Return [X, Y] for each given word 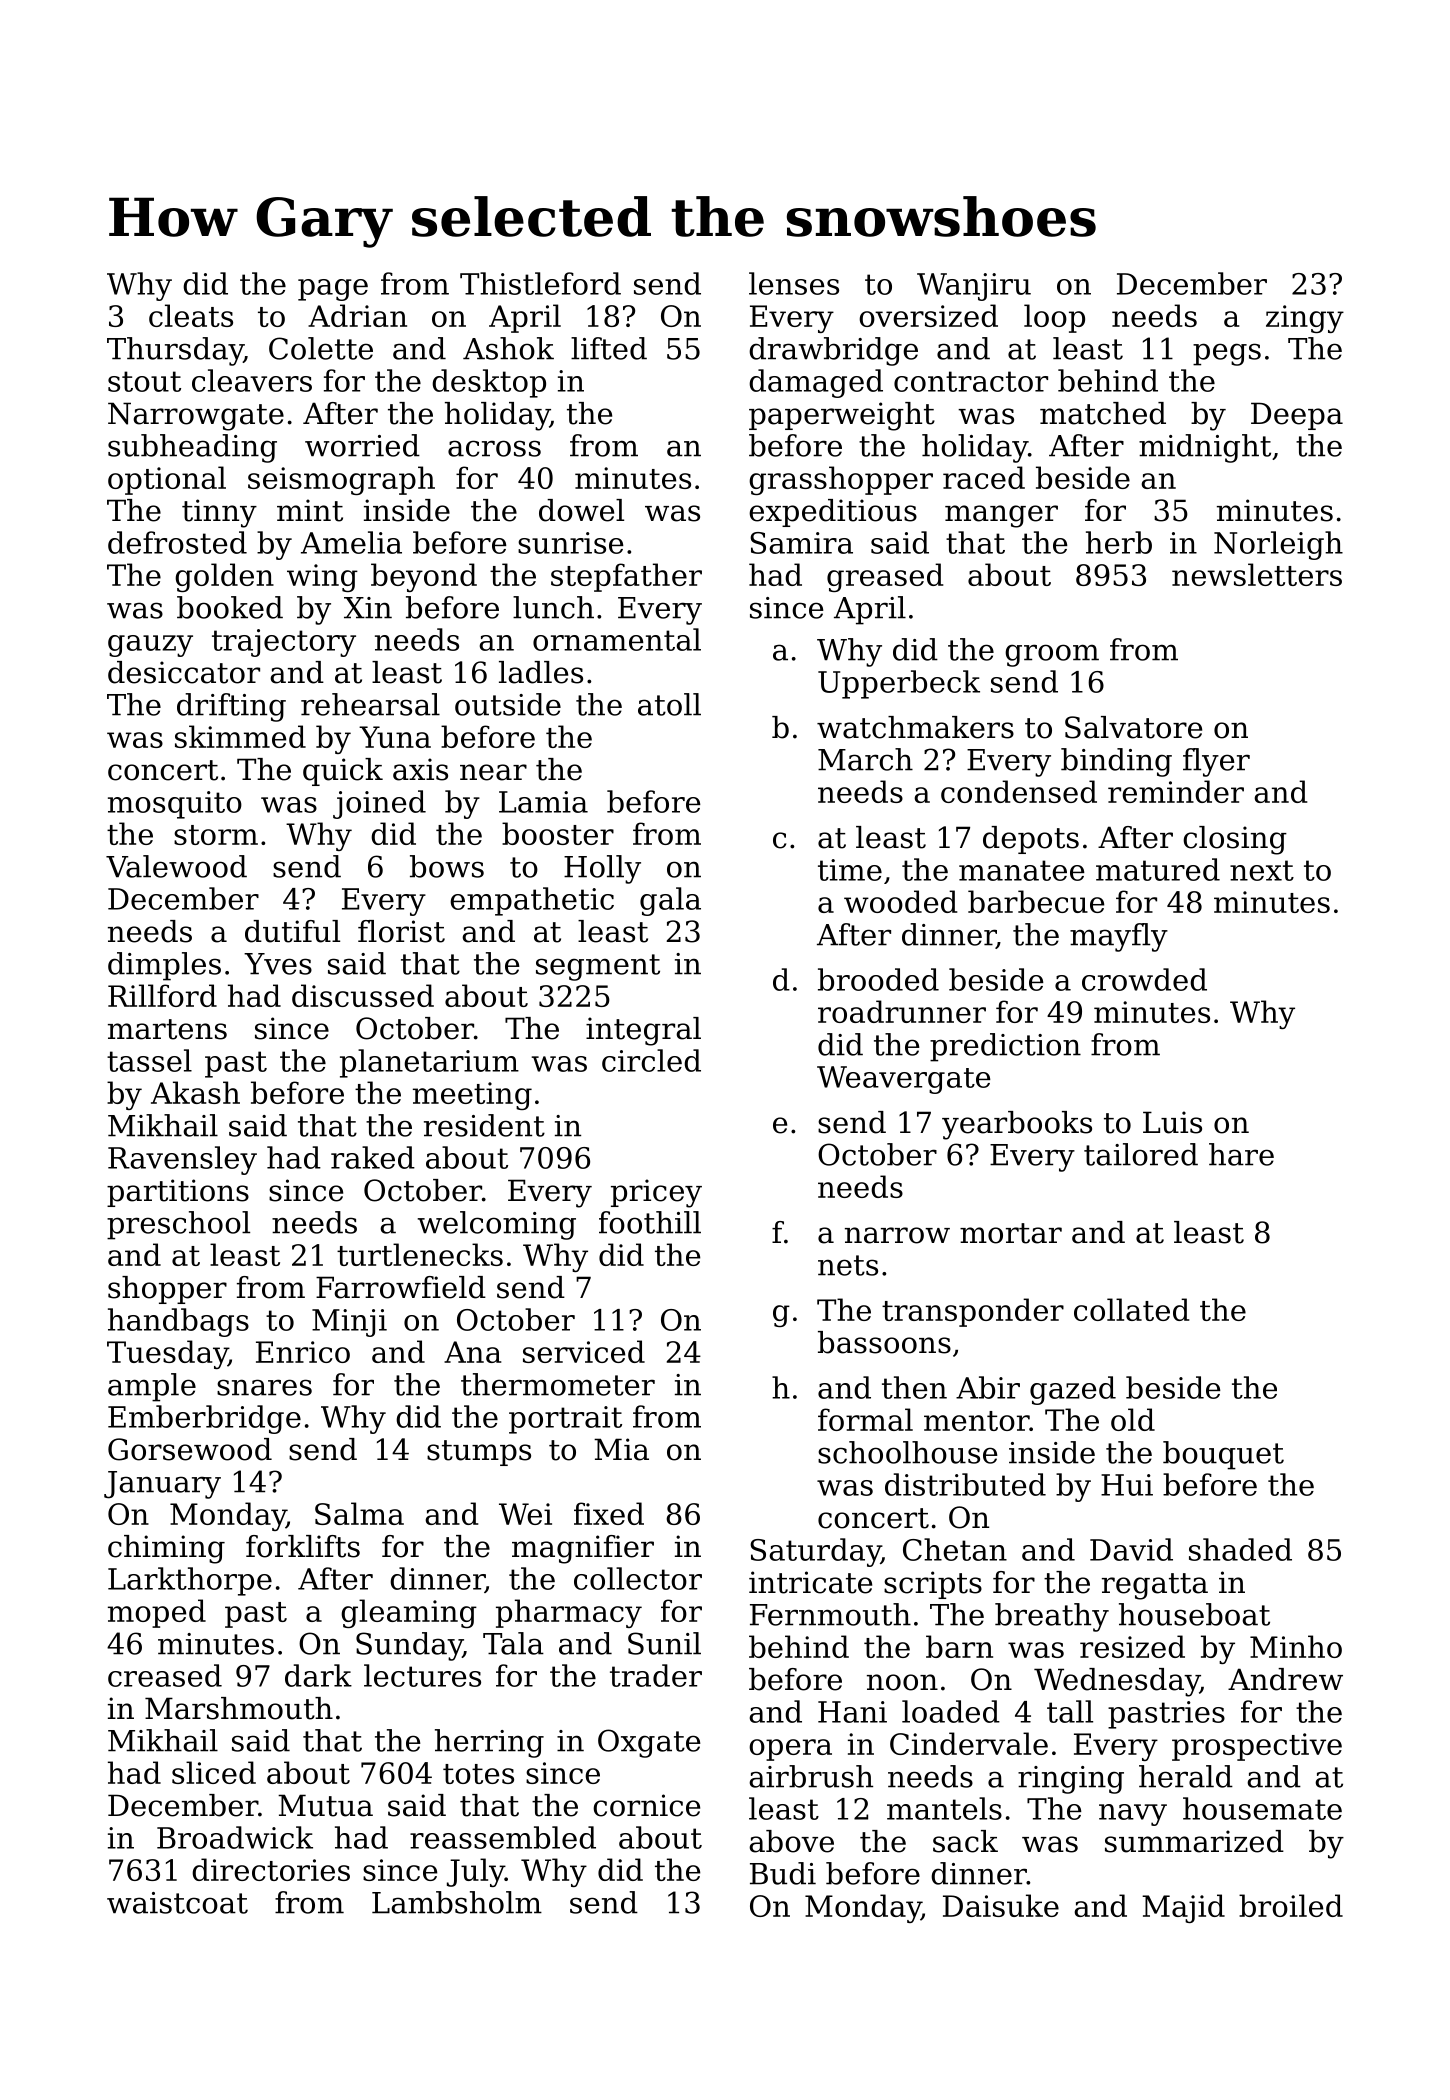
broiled [1291, 1905]
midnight [1205, 448]
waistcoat [177, 1903]
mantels [944, 1808]
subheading [192, 448]
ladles [541, 672]
